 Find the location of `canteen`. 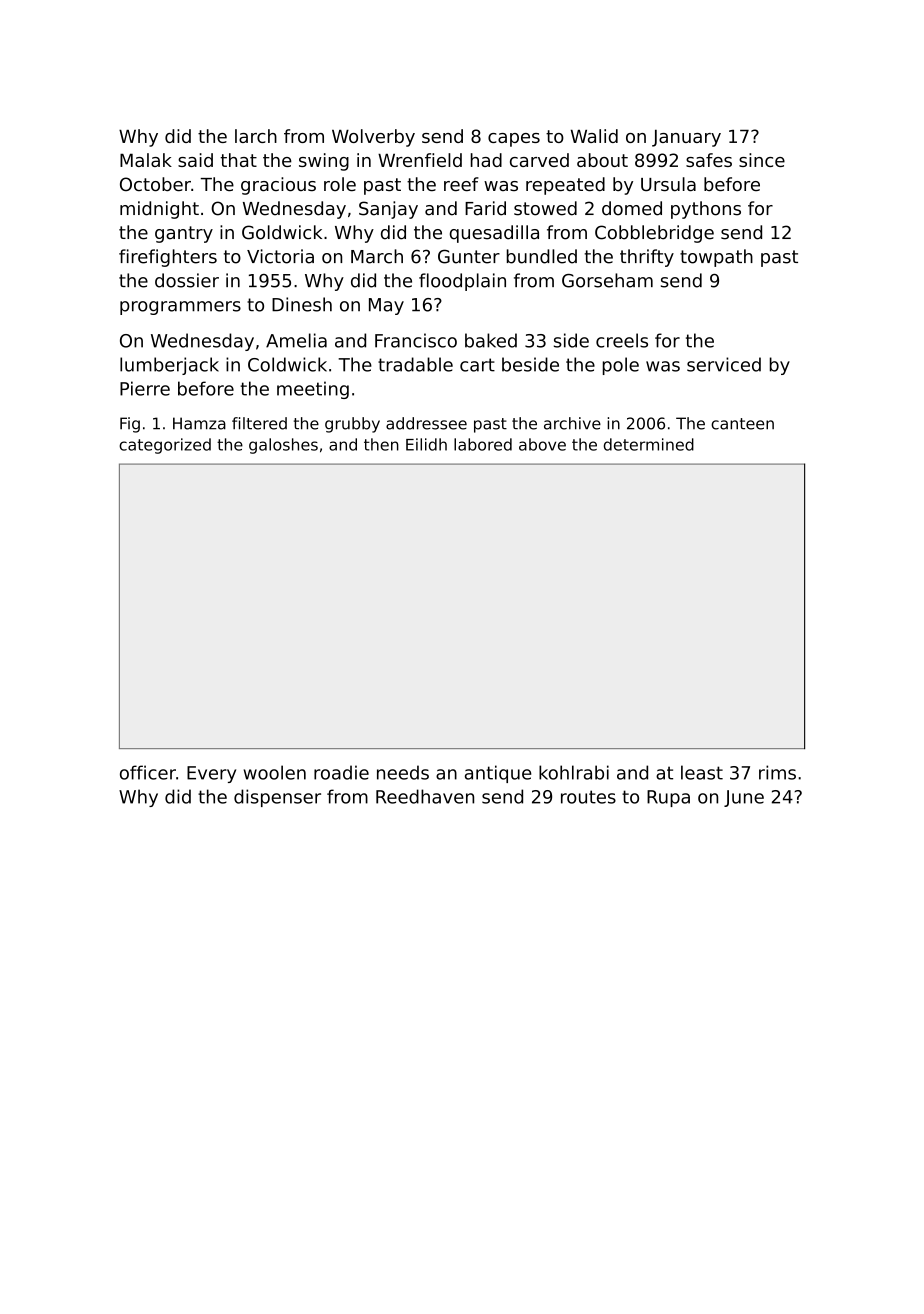

canteen is located at coordinates (742, 424).
